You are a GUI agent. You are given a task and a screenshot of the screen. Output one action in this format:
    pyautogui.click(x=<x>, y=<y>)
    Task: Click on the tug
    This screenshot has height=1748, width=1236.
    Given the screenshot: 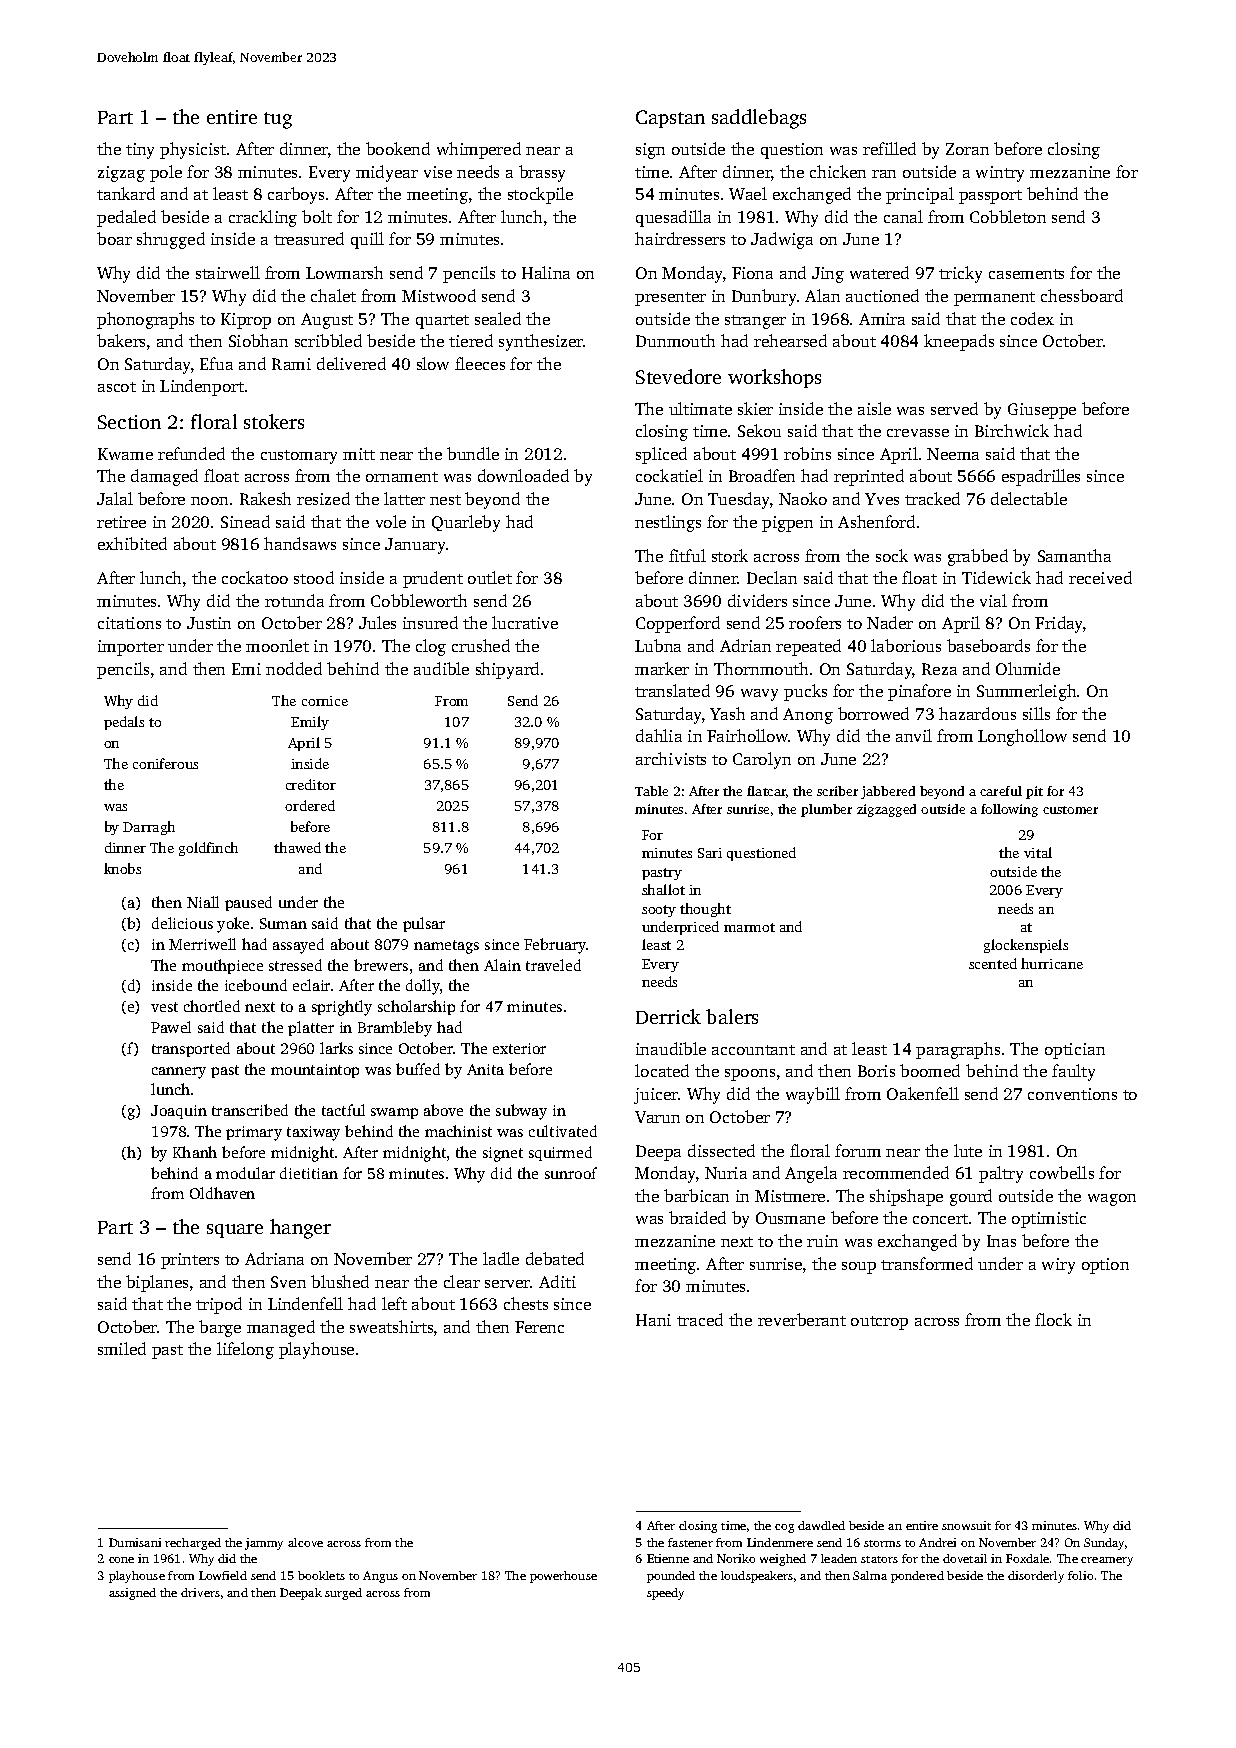 What is the action you would take?
    pyautogui.click(x=278, y=120)
